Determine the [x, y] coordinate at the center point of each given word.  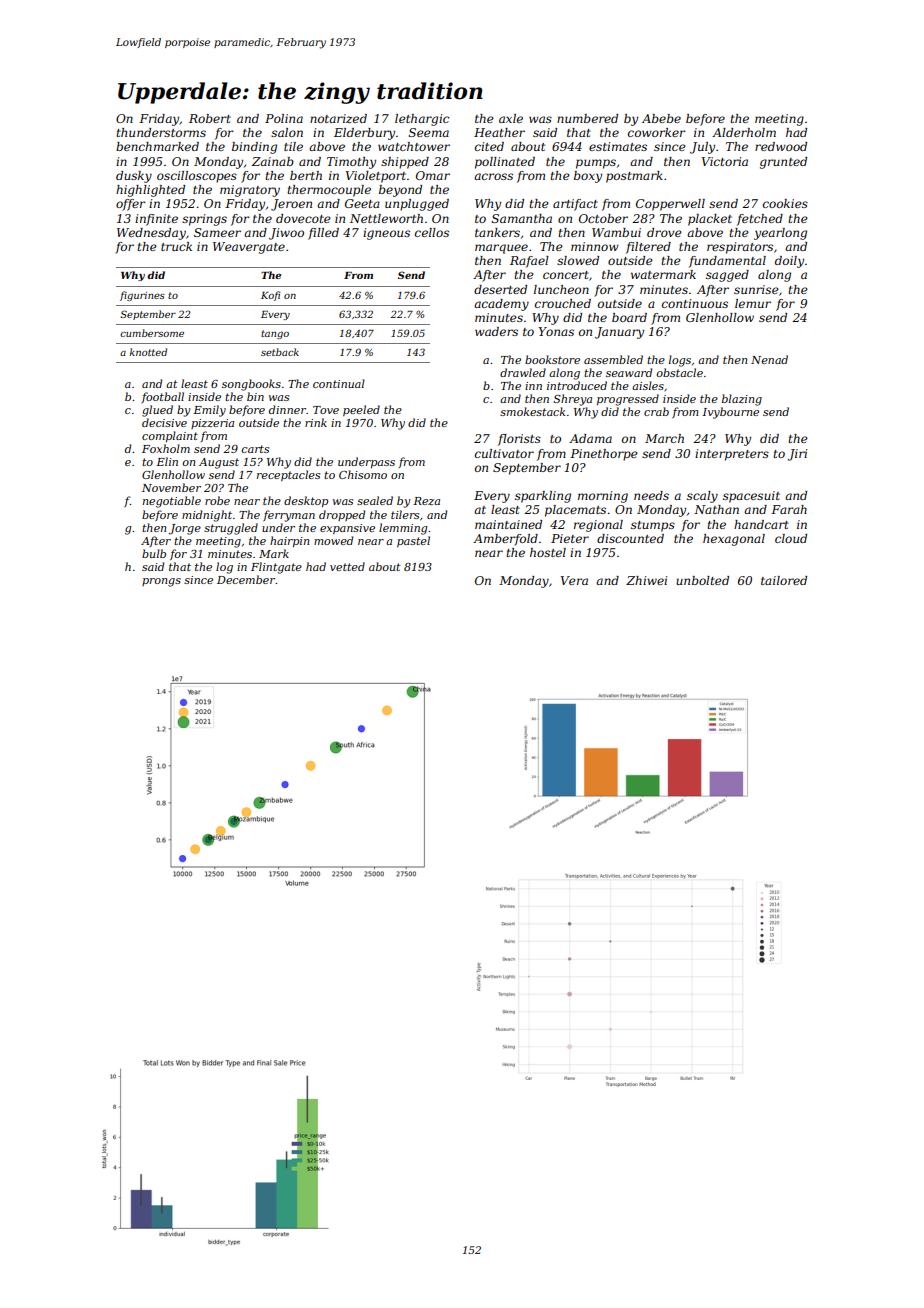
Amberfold [505, 540]
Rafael [529, 262]
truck [176, 246]
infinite [156, 220]
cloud [791, 538]
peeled [361, 410]
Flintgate [276, 568]
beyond [400, 191]
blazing [742, 400]
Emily [209, 411]
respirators [740, 248]
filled [323, 234]
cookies [785, 203]
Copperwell [670, 205]
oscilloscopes [197, 177]
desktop [306, 501]
